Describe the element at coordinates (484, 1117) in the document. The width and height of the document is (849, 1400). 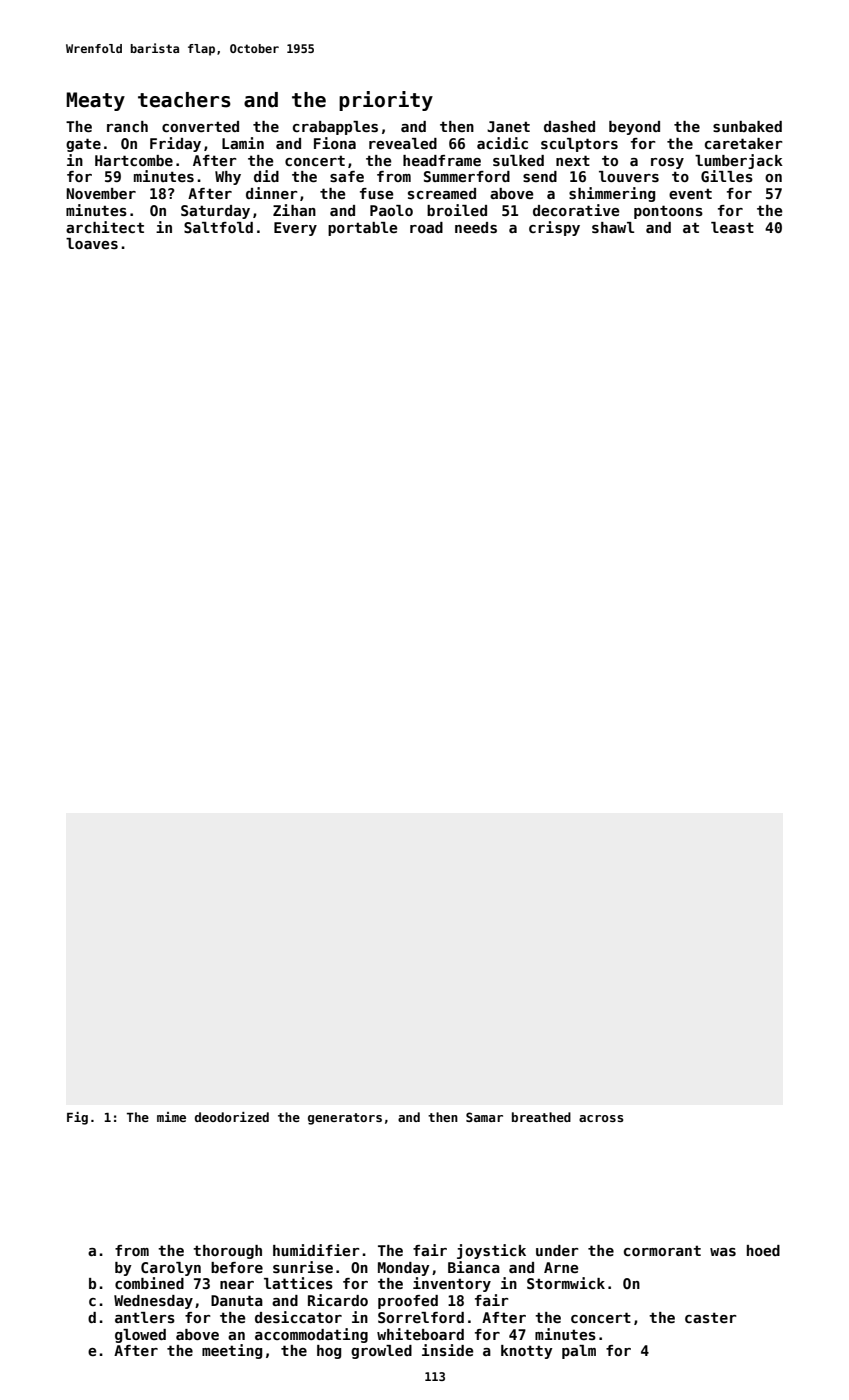
I see `Samar` at that location.
